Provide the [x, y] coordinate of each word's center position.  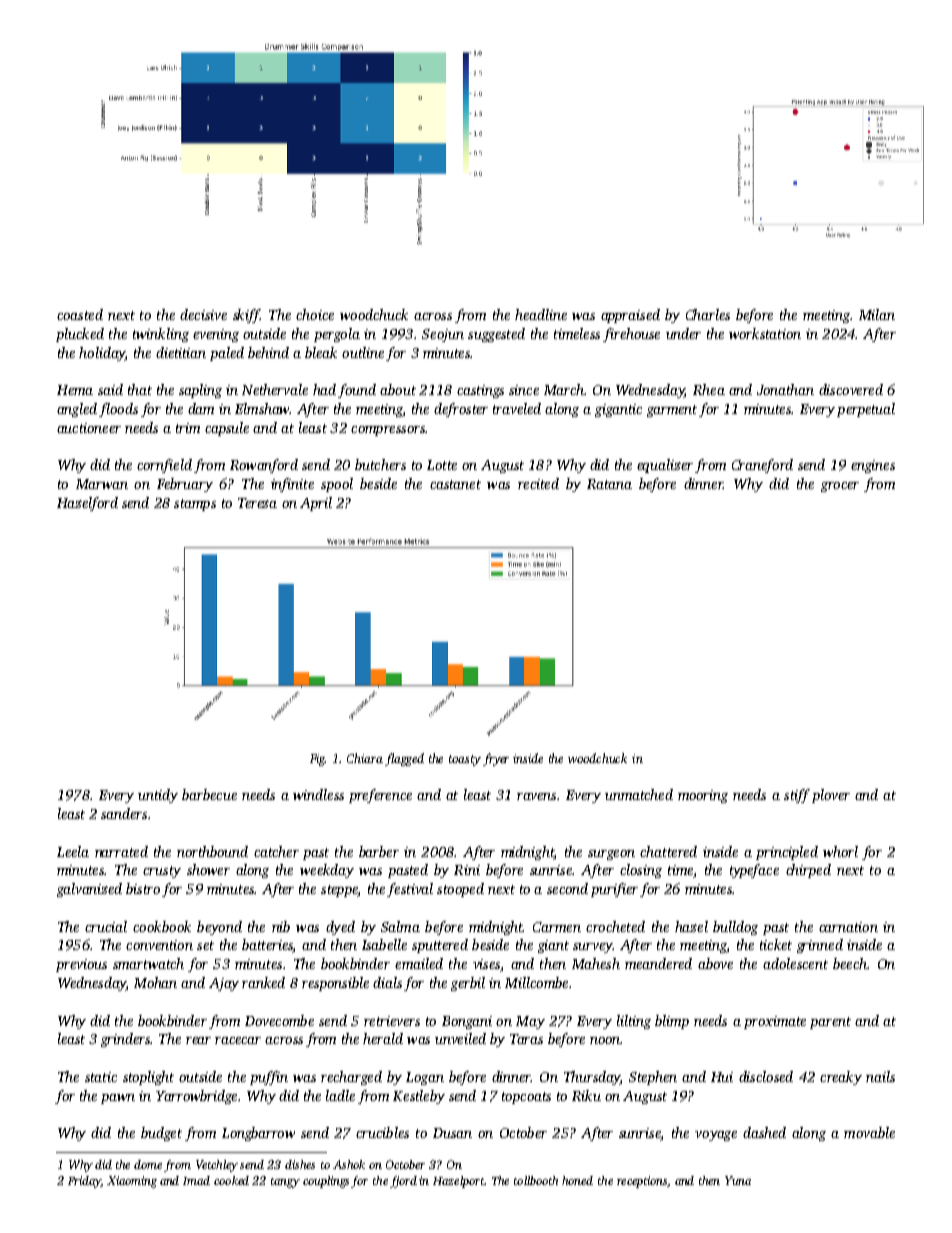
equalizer [665, 466]
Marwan [102, 484]
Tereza [257, 503]
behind [268, 352]
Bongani [467, 1022]
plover [831, 796]
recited [538, 483]
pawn [118, 1099]
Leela [73, 851]
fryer [496, 759]
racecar [238, 1040]
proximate [775, 1022]
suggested [496, 335]
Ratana [609, 484]
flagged [404, 759]
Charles [708, 314]
